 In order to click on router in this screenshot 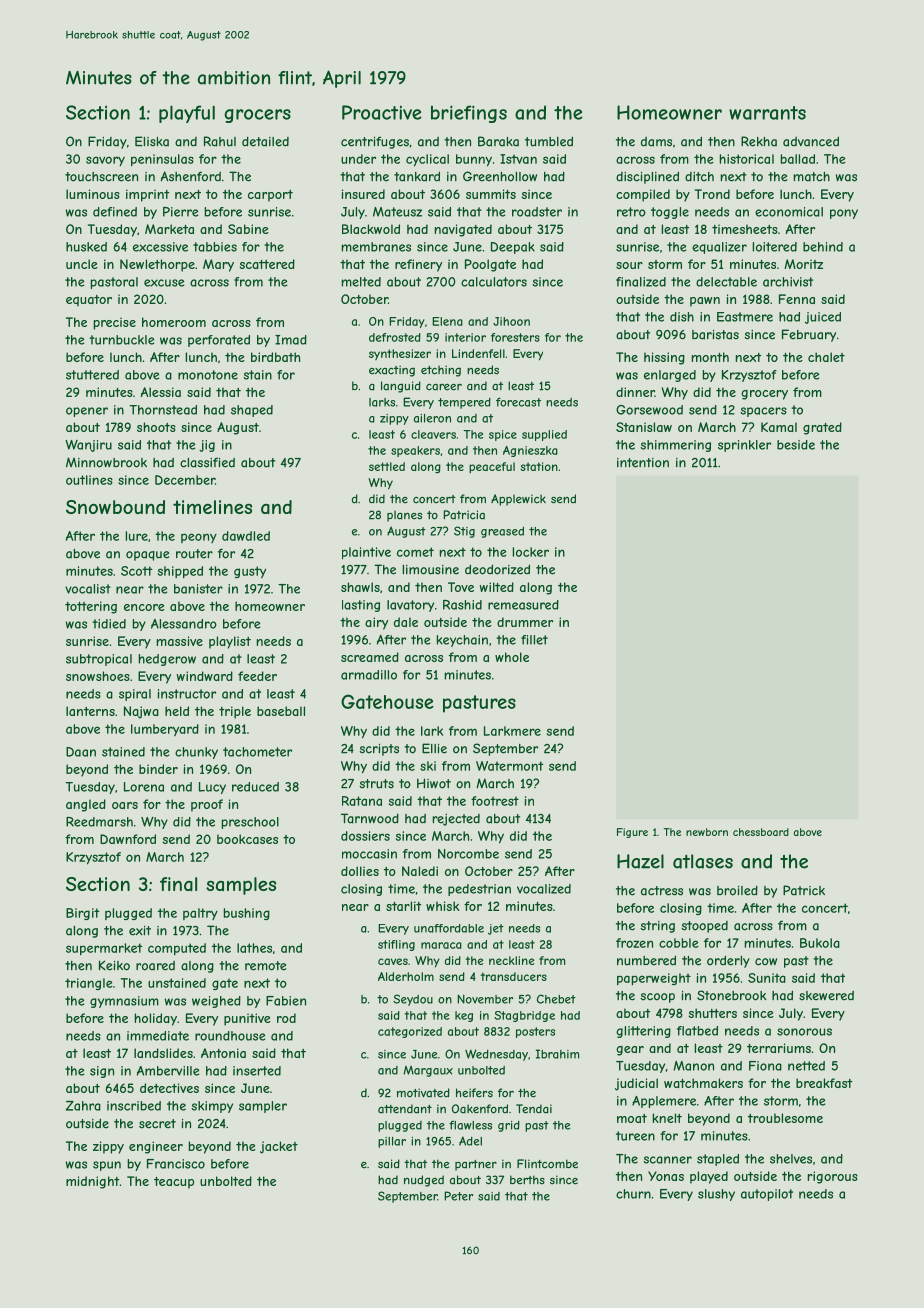, I will do `click(194, 554)`.
